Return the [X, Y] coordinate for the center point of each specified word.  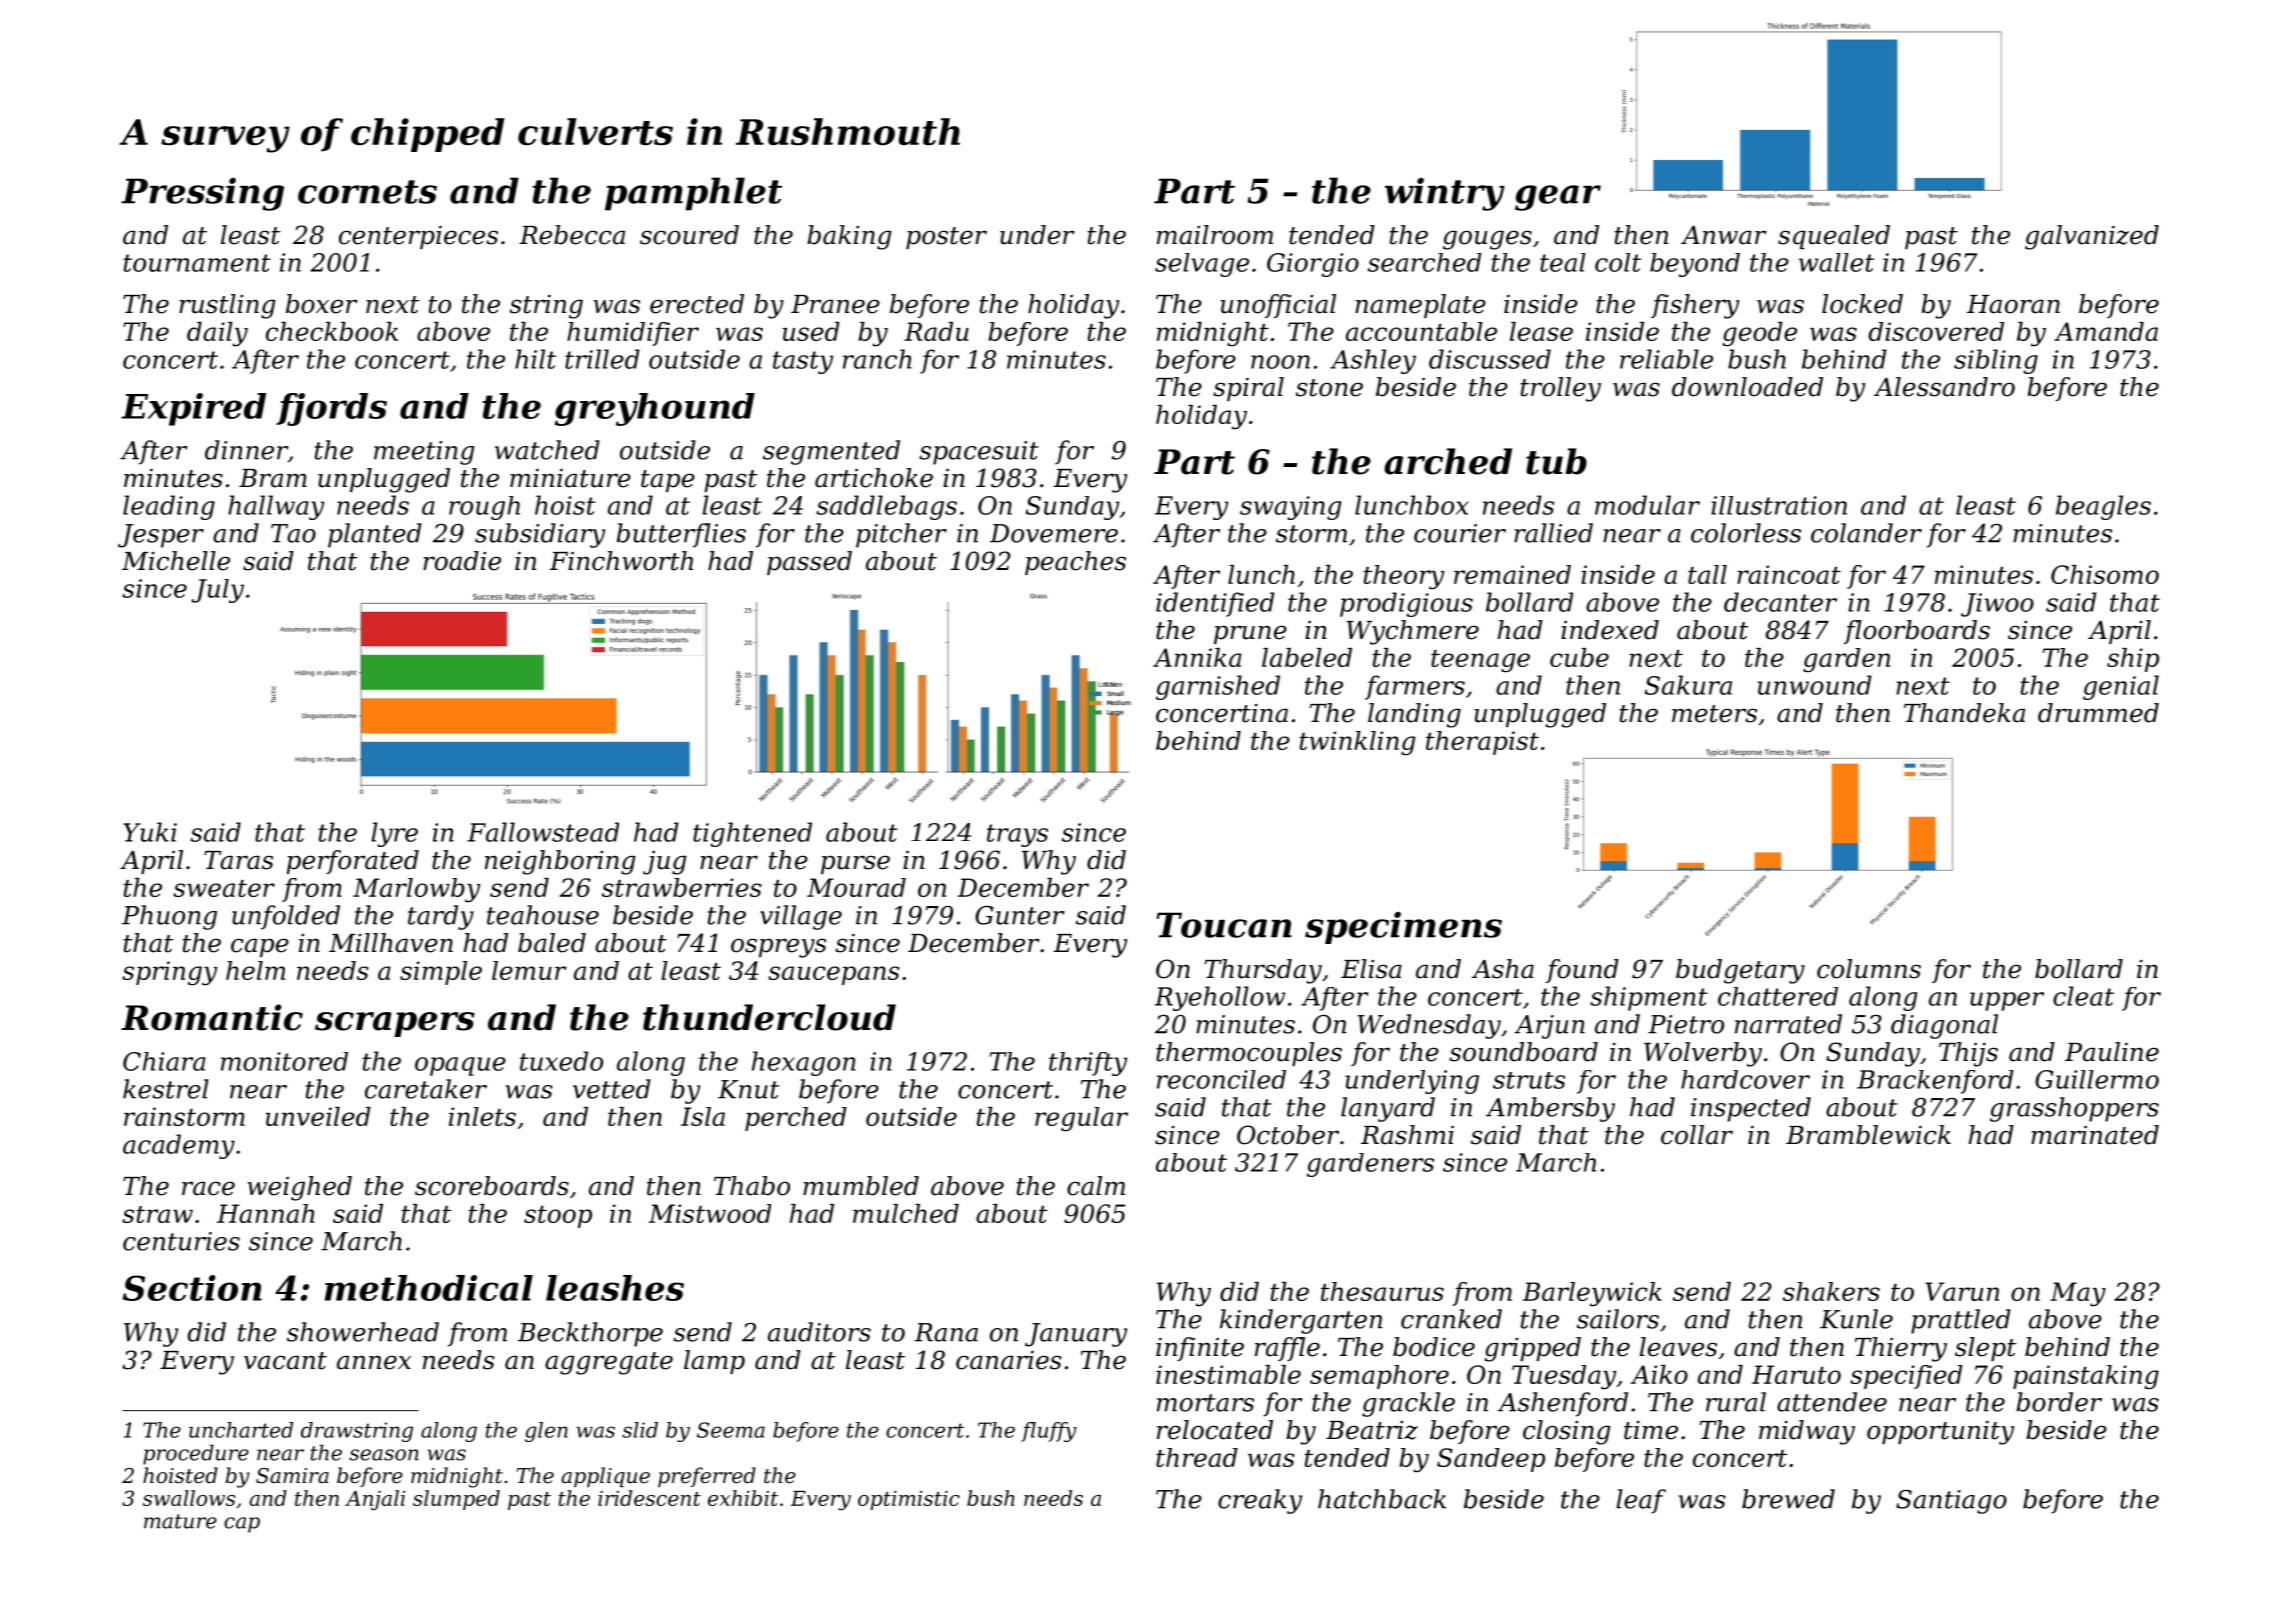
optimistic [909, 1500]
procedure [196, 1454]
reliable [1666, 359]
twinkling [1357, 743]
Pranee [835, 304]
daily [217, 334]
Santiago [1951, 1502]
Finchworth [621, 561]
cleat [2083, 996]
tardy [441, 917]
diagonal [1944, 1026]
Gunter [1019, 915]
